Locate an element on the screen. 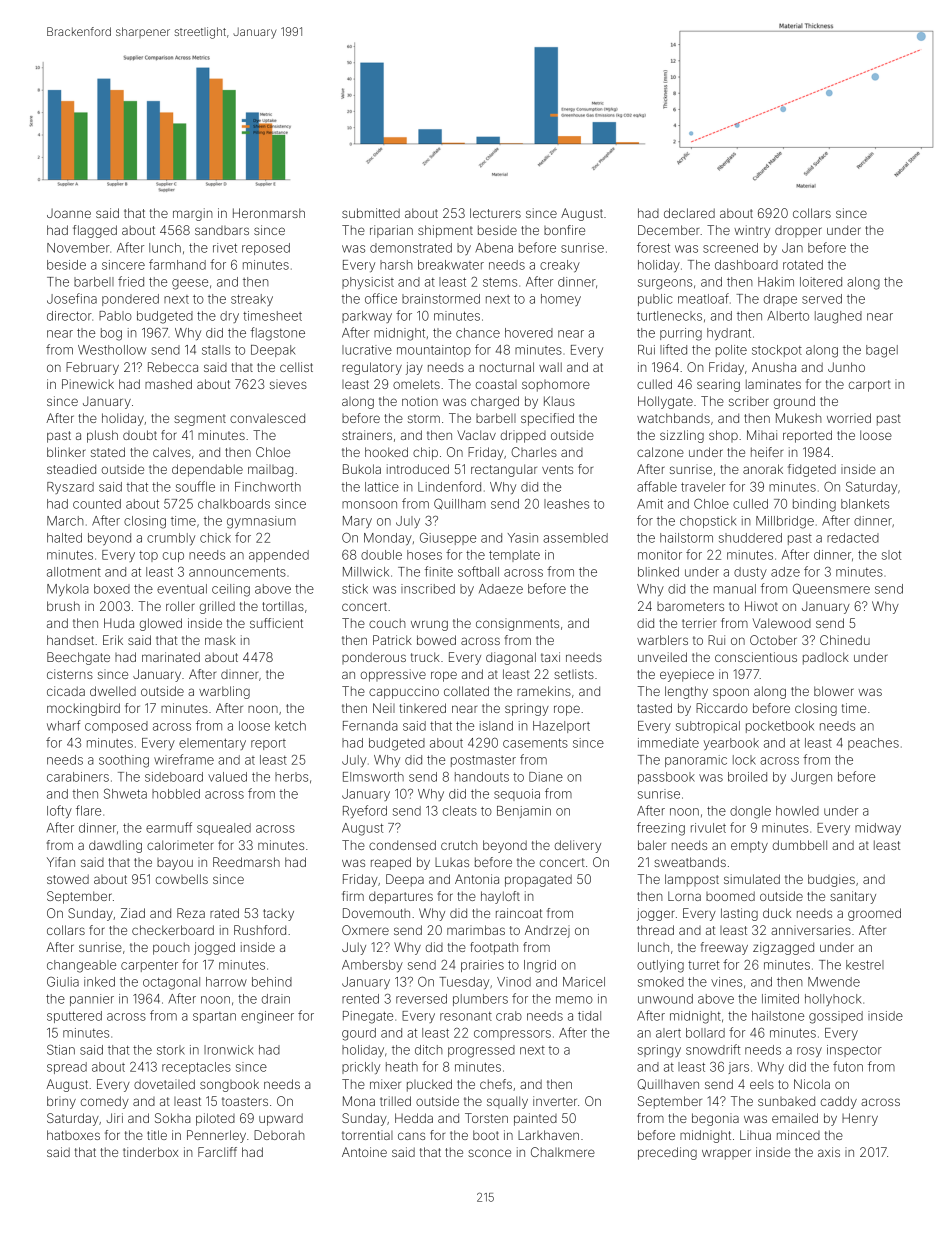  sufficient is located at coordinates (276, 623).
